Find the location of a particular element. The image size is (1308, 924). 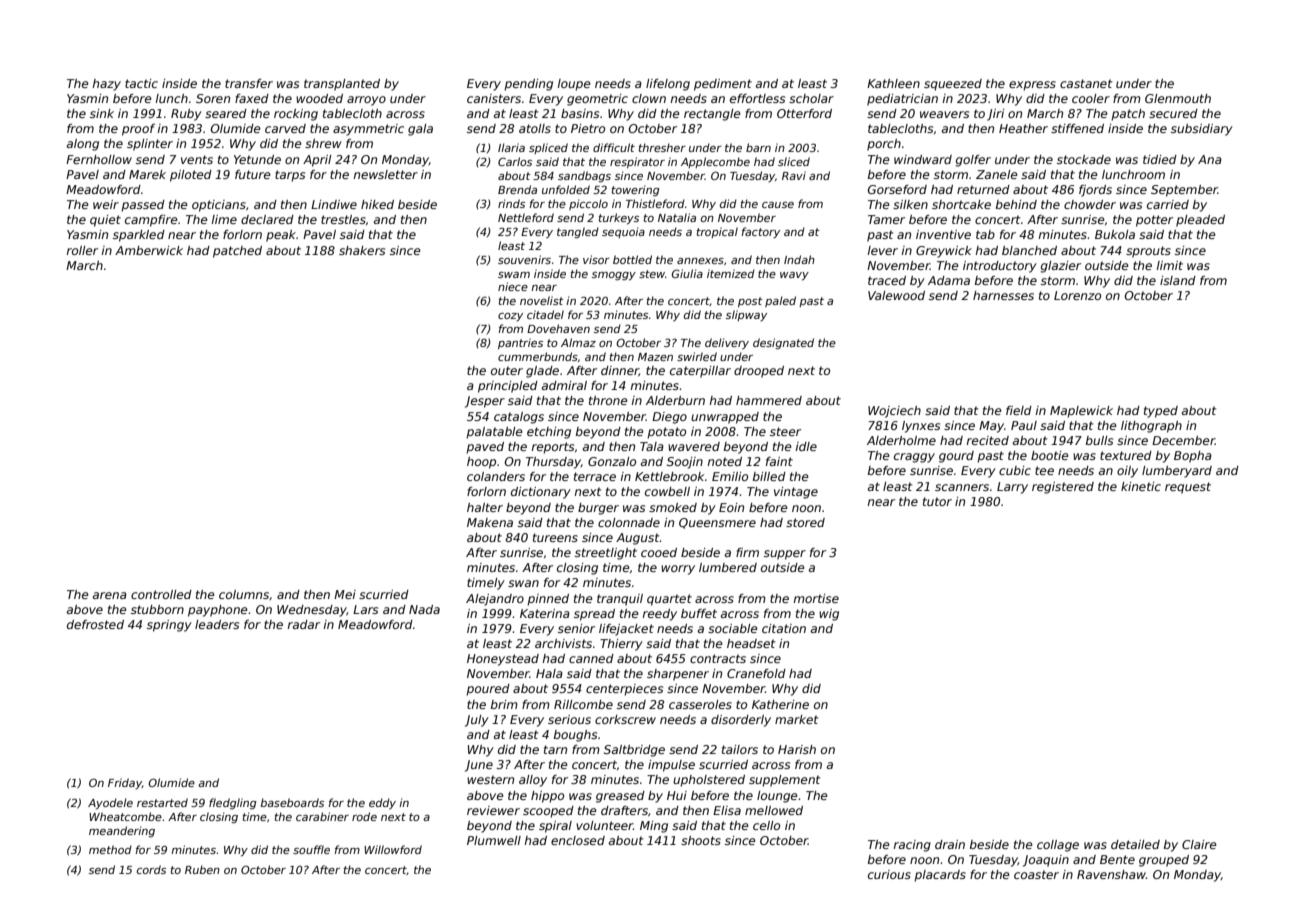

controlled is located at coordinates (161, 594).
